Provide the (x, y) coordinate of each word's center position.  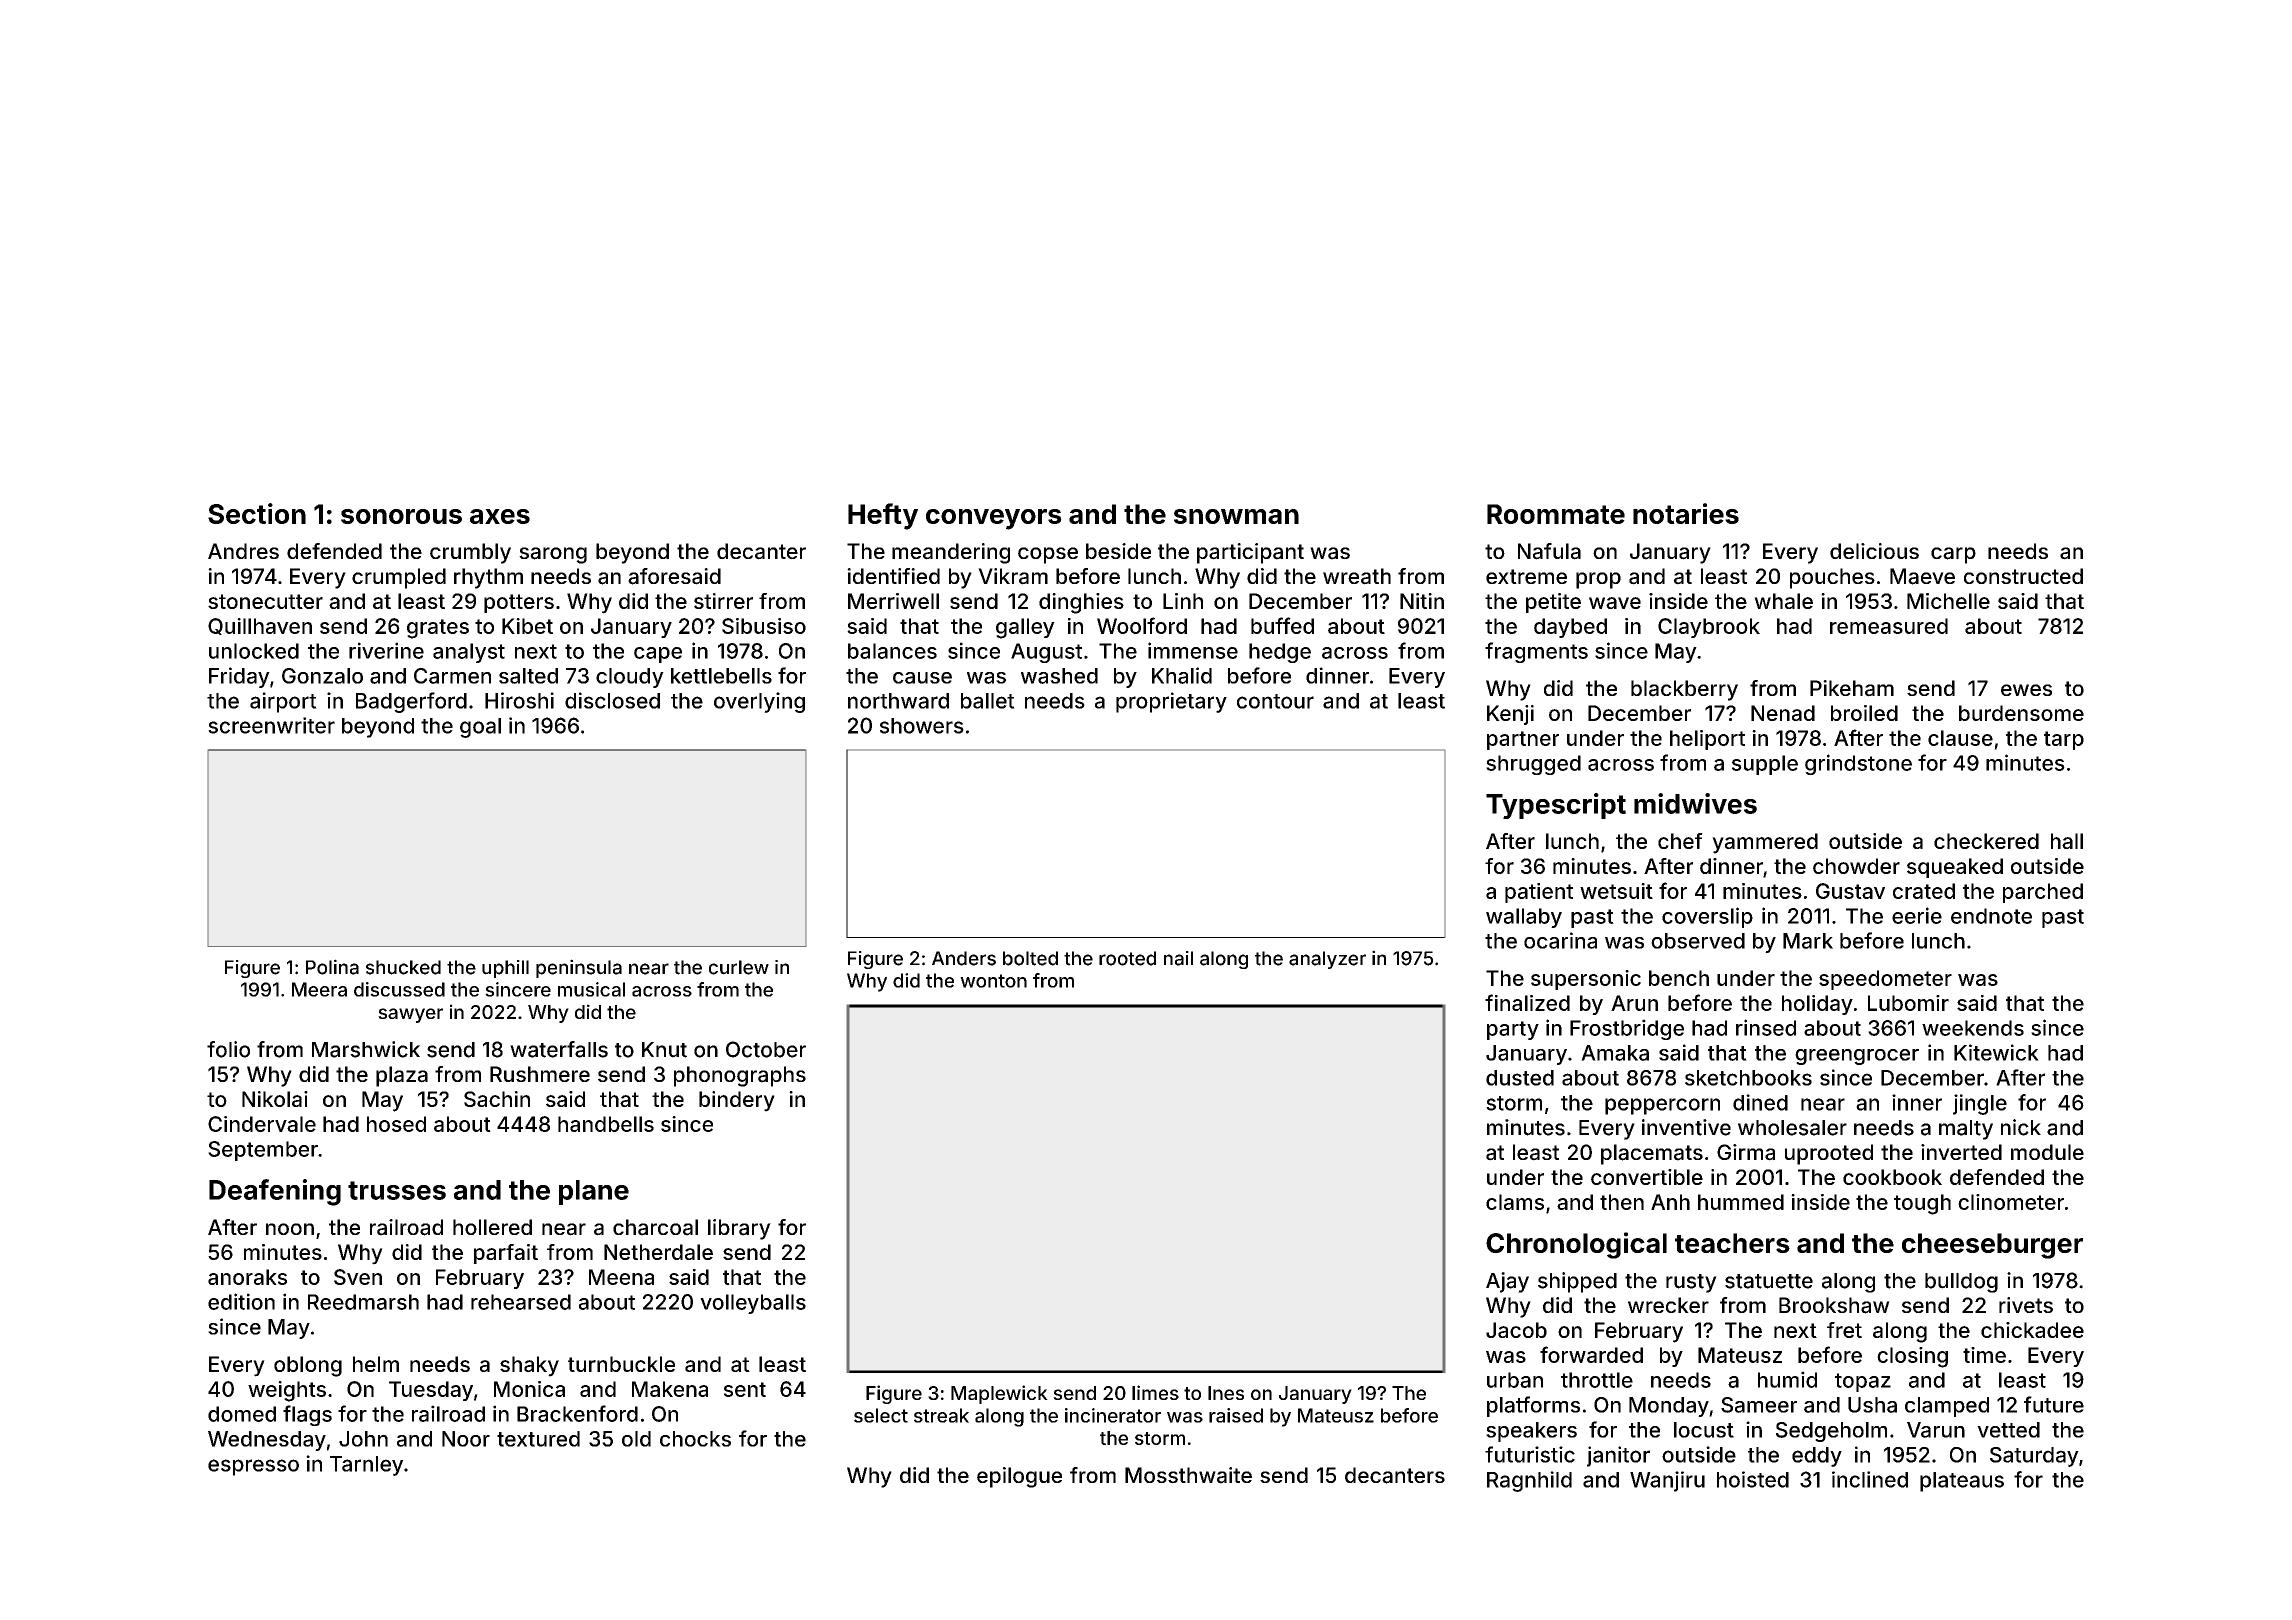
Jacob (1516, 1330)
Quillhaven (260, 626)
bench (1679, 978)
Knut (664, 1050)
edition (241, 1301)
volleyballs (753, 1304)
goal (480, 728)
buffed (1282, 625)
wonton (993, 981)
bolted (1030, 958)
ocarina (1560, 940)
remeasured (1889, 626)
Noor (466, 1439)
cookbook (1892, 1177)
